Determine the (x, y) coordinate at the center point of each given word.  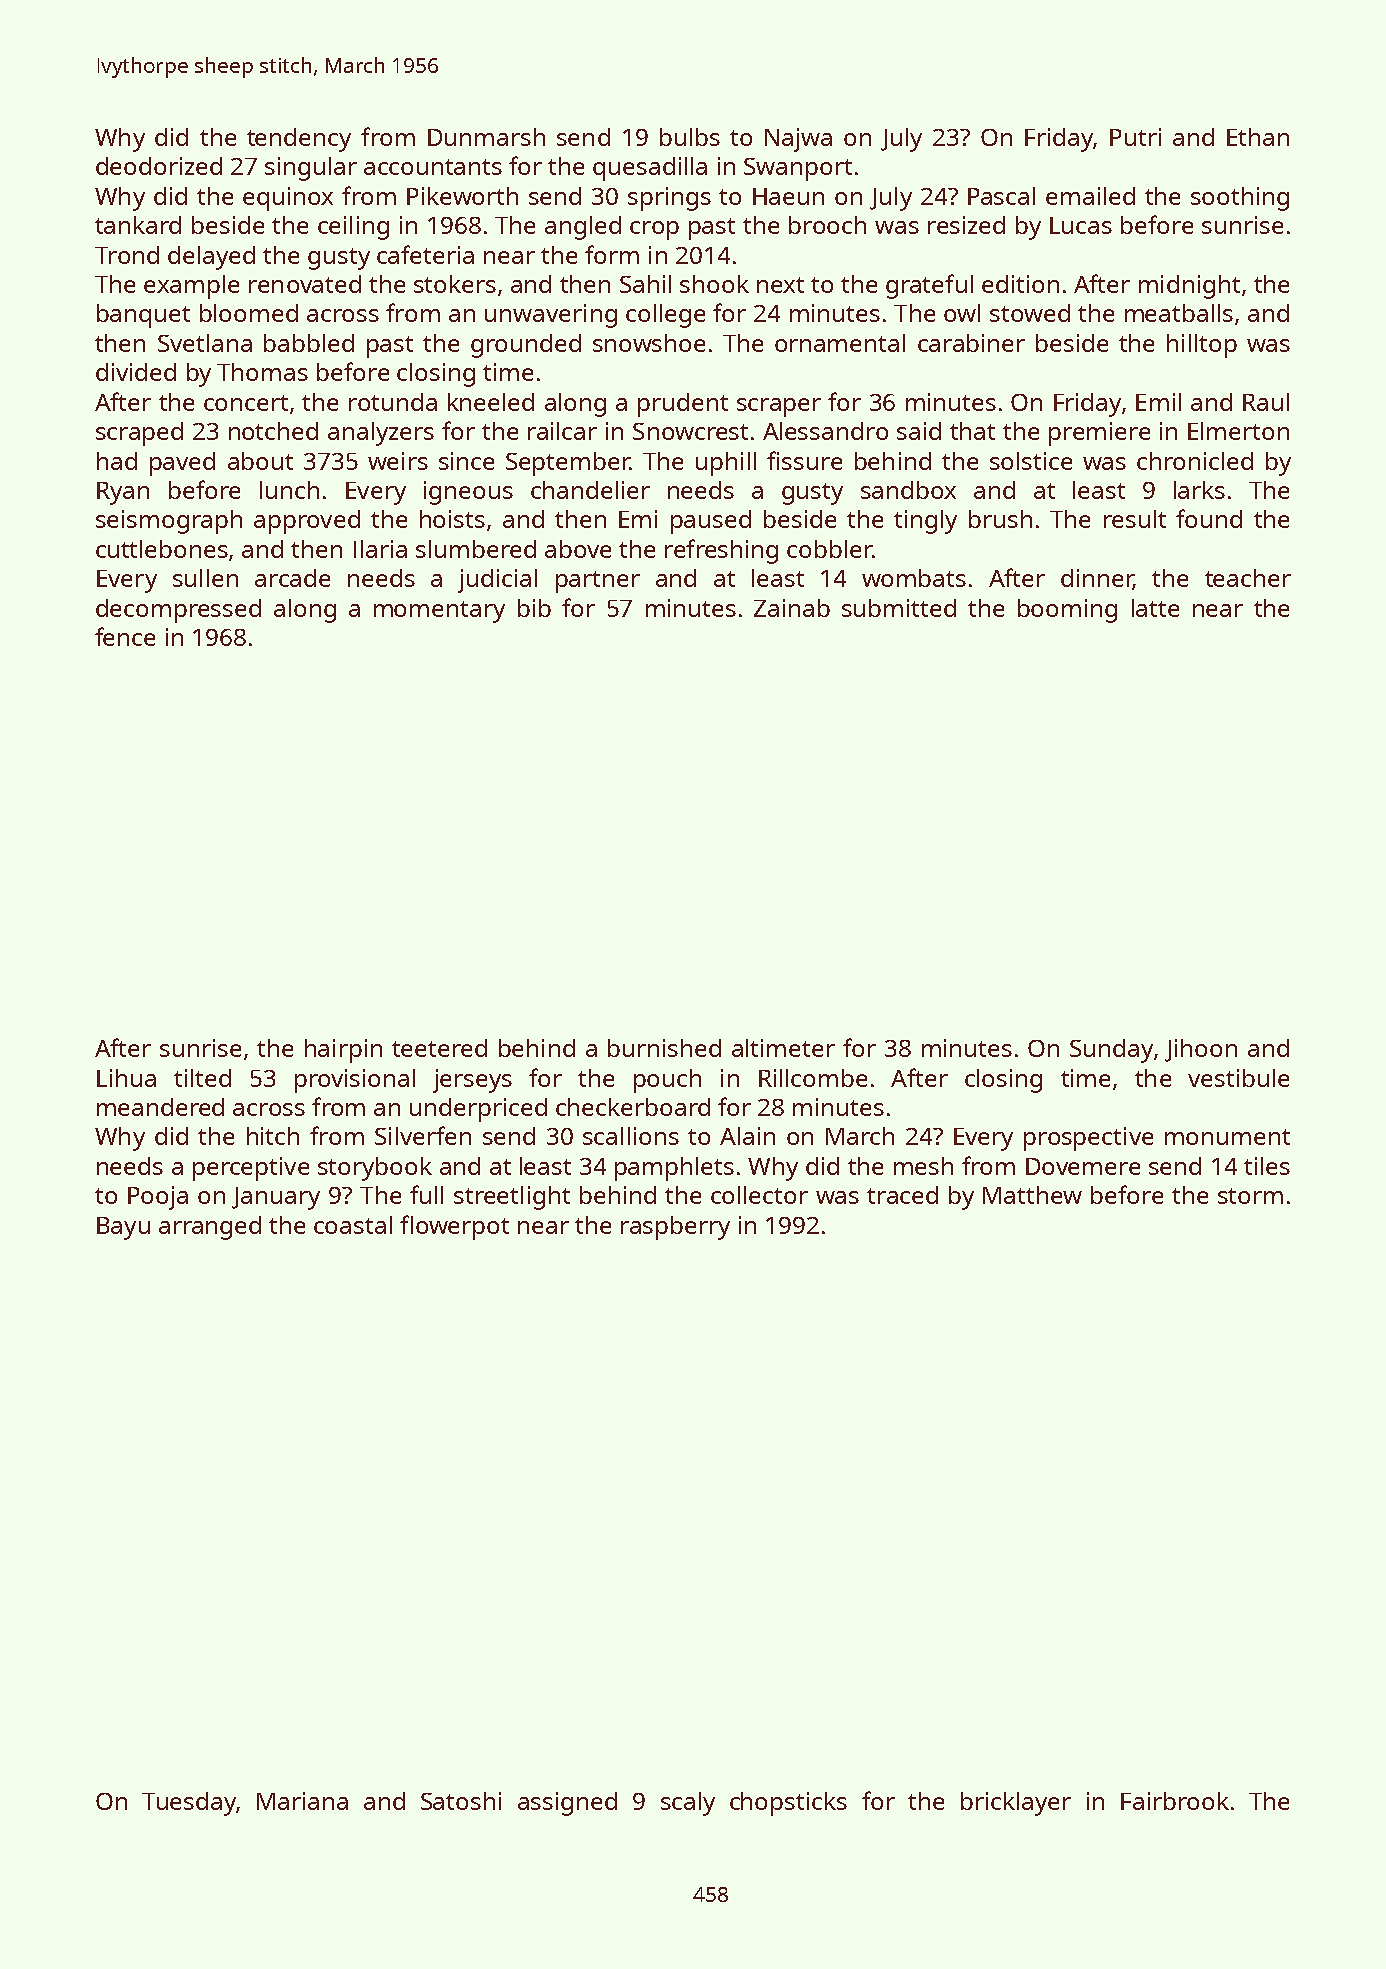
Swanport (798, 169)
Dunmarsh (486, 137)
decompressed (178, 611)
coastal (353, 1225)
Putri (1135, 137)
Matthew (1032, 1195)
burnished (664, 1048)
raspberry (675, 1228)
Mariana (302, 1801)
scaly (688, 1804)
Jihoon (1201, 1050)
